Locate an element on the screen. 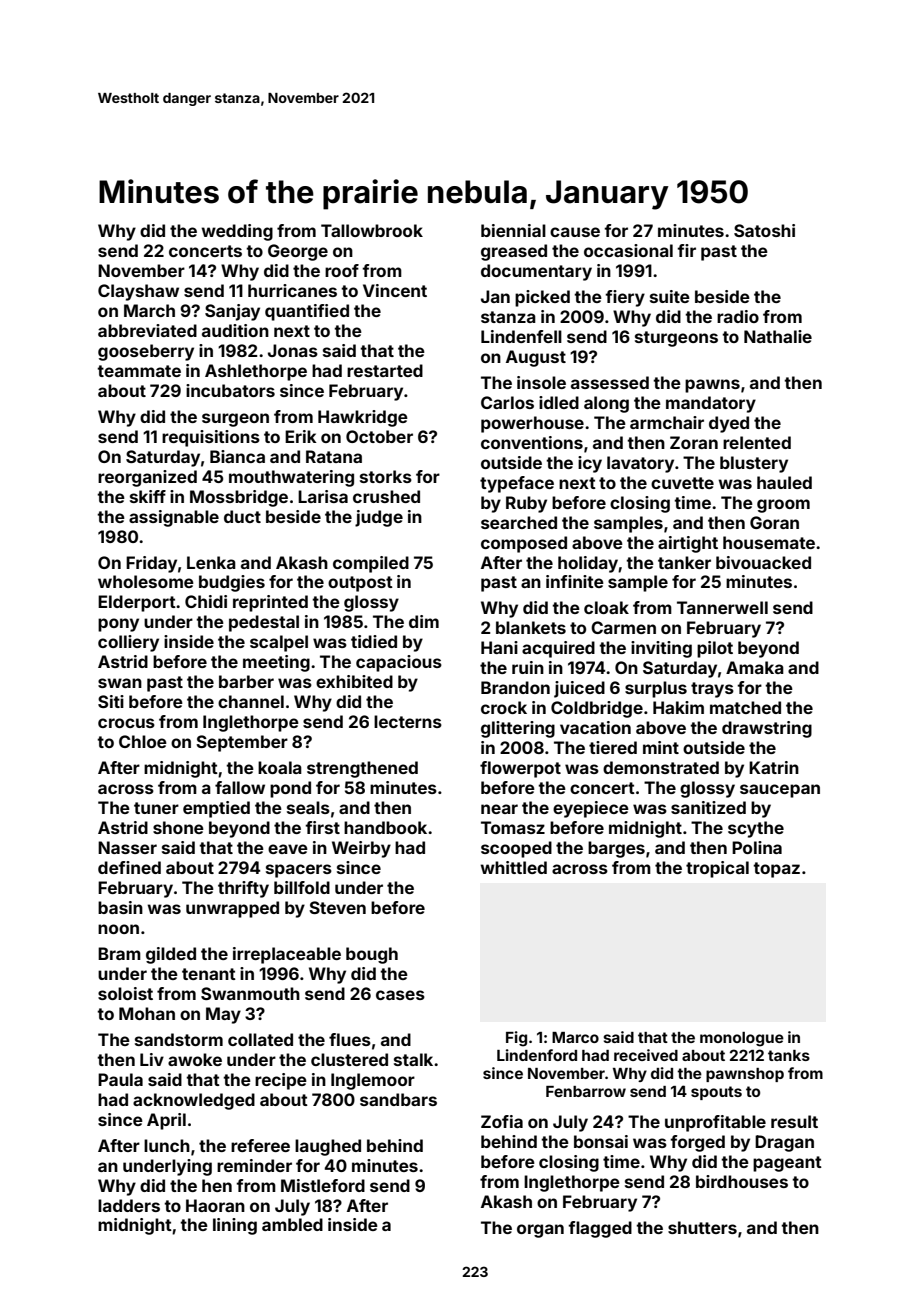 The width and height of the screenshot is (924, 1311). teammate is located at coordinates (139, 371).
